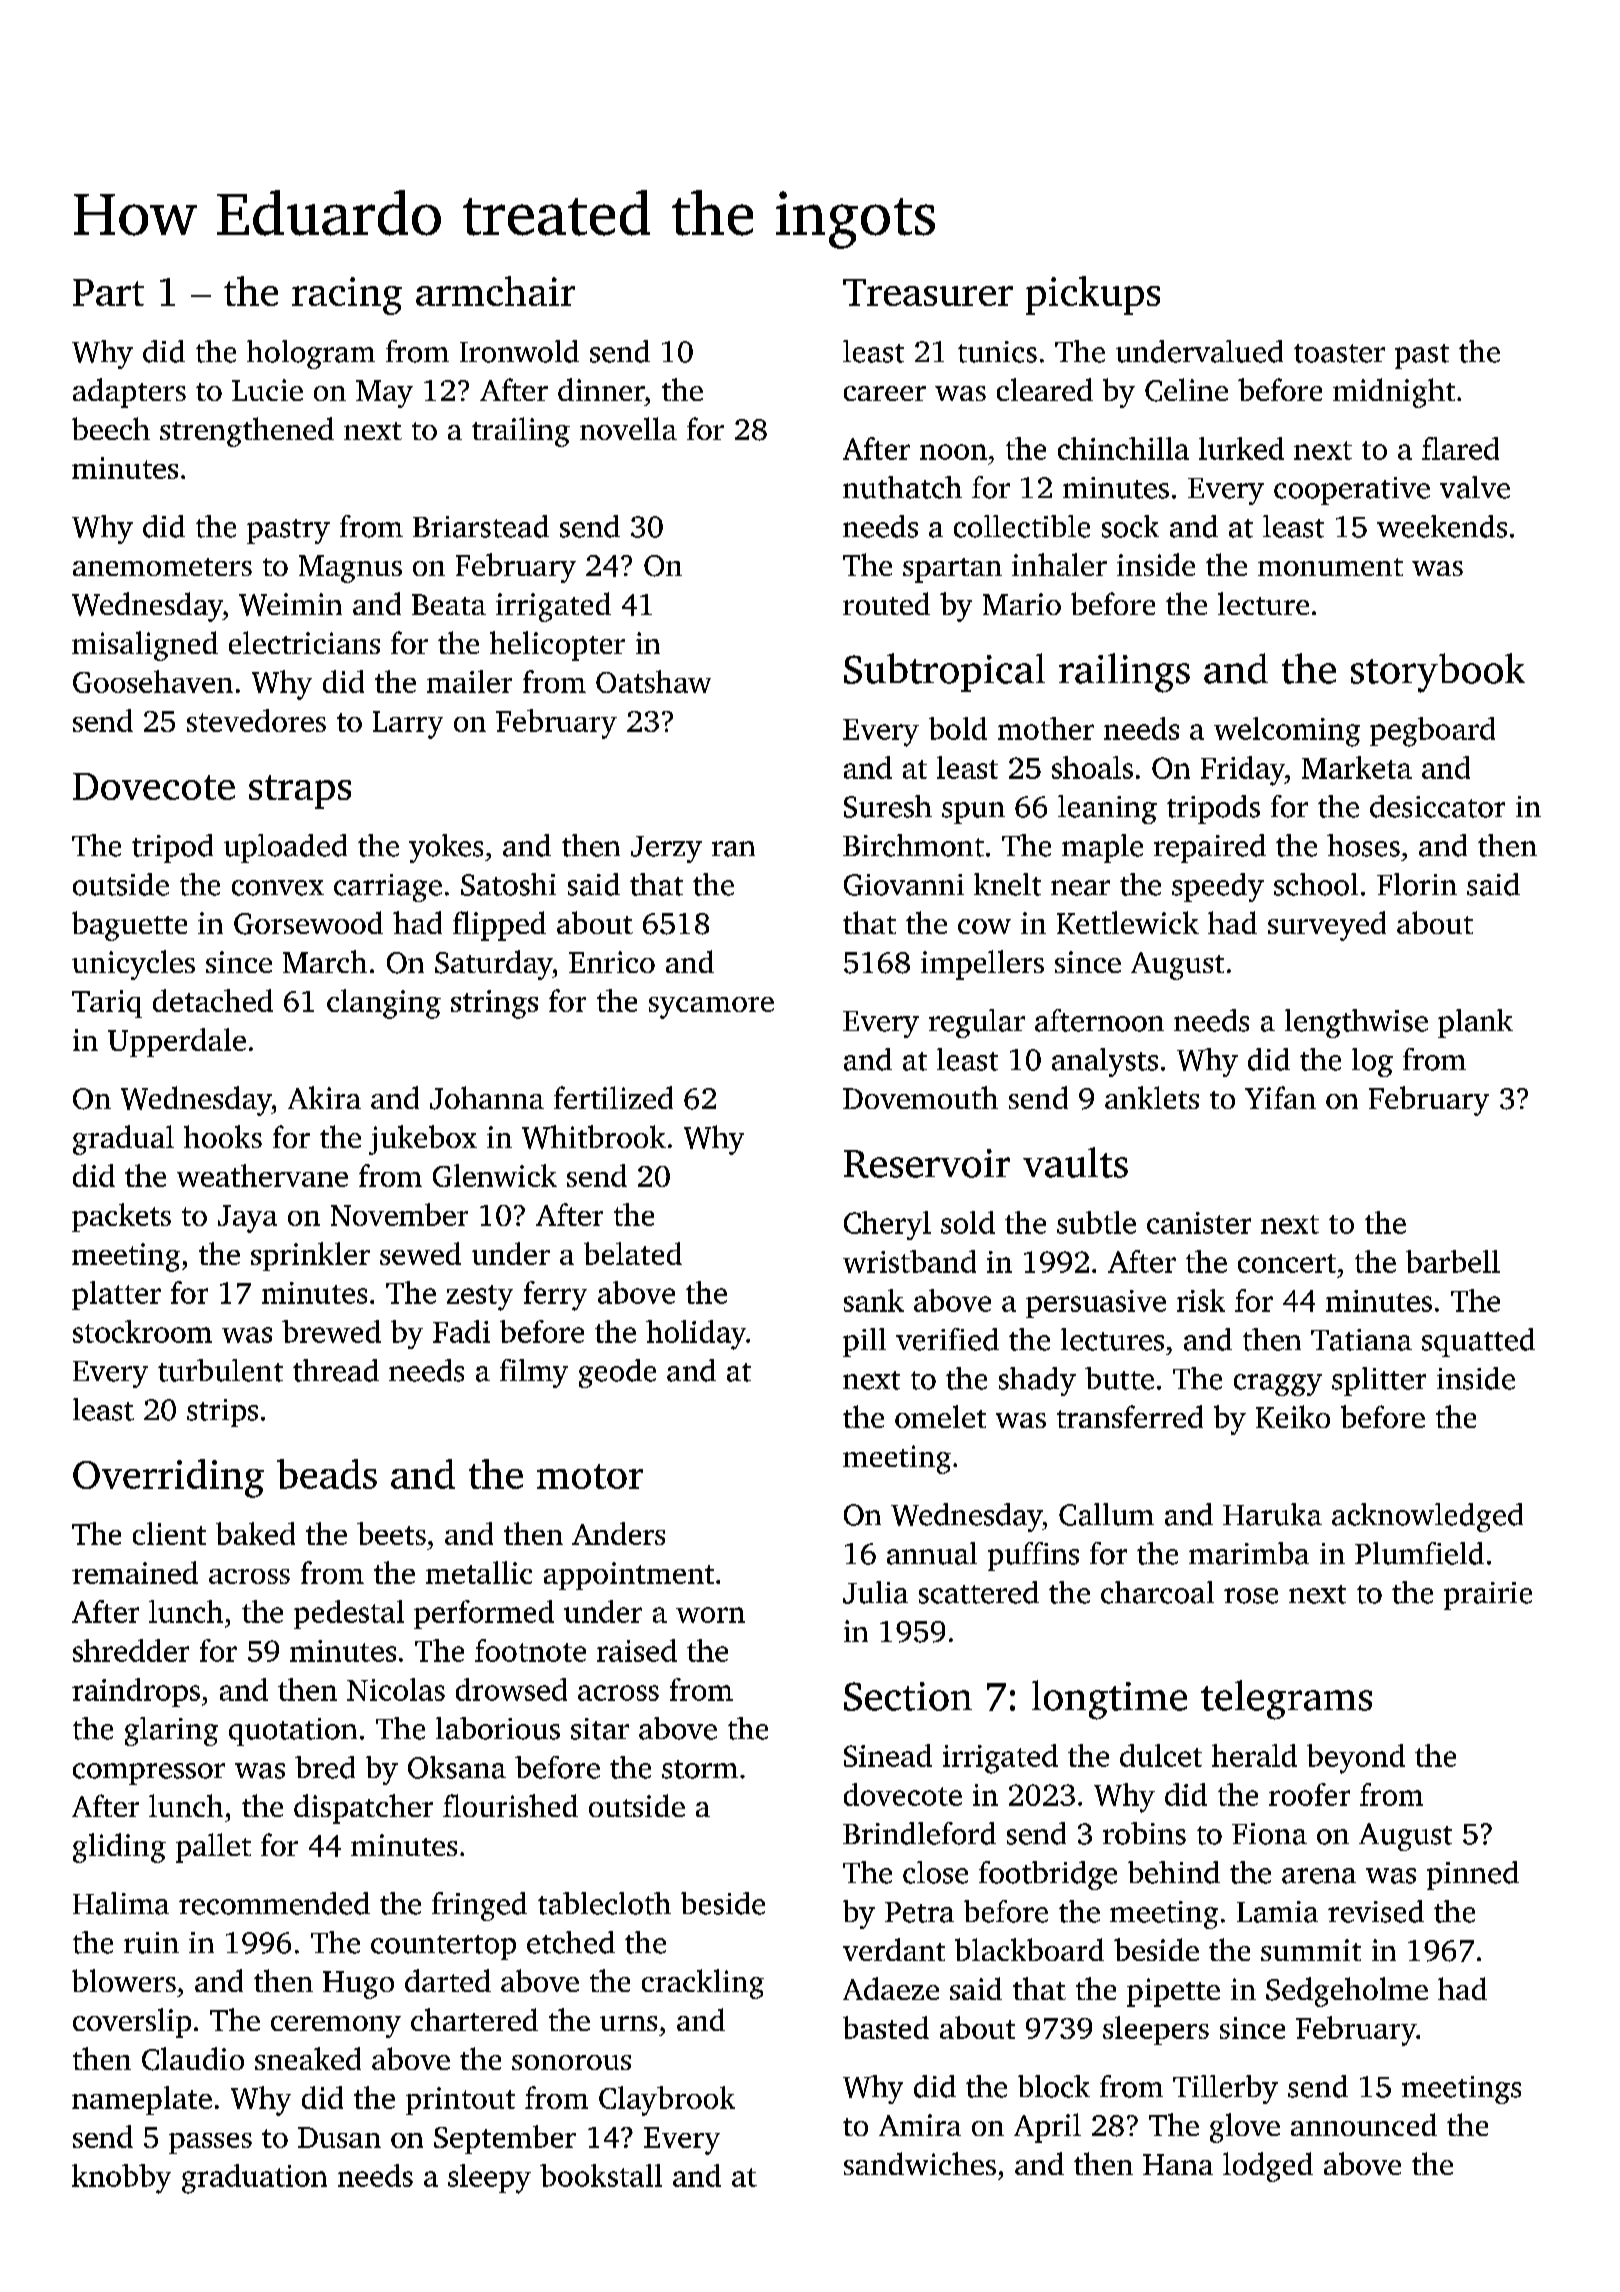 The height and width of the page is (2292, 1620). What do you see at coordinates (489, 2179) in the page?
I see `sleepy` at bounding box center [489, 2179].
